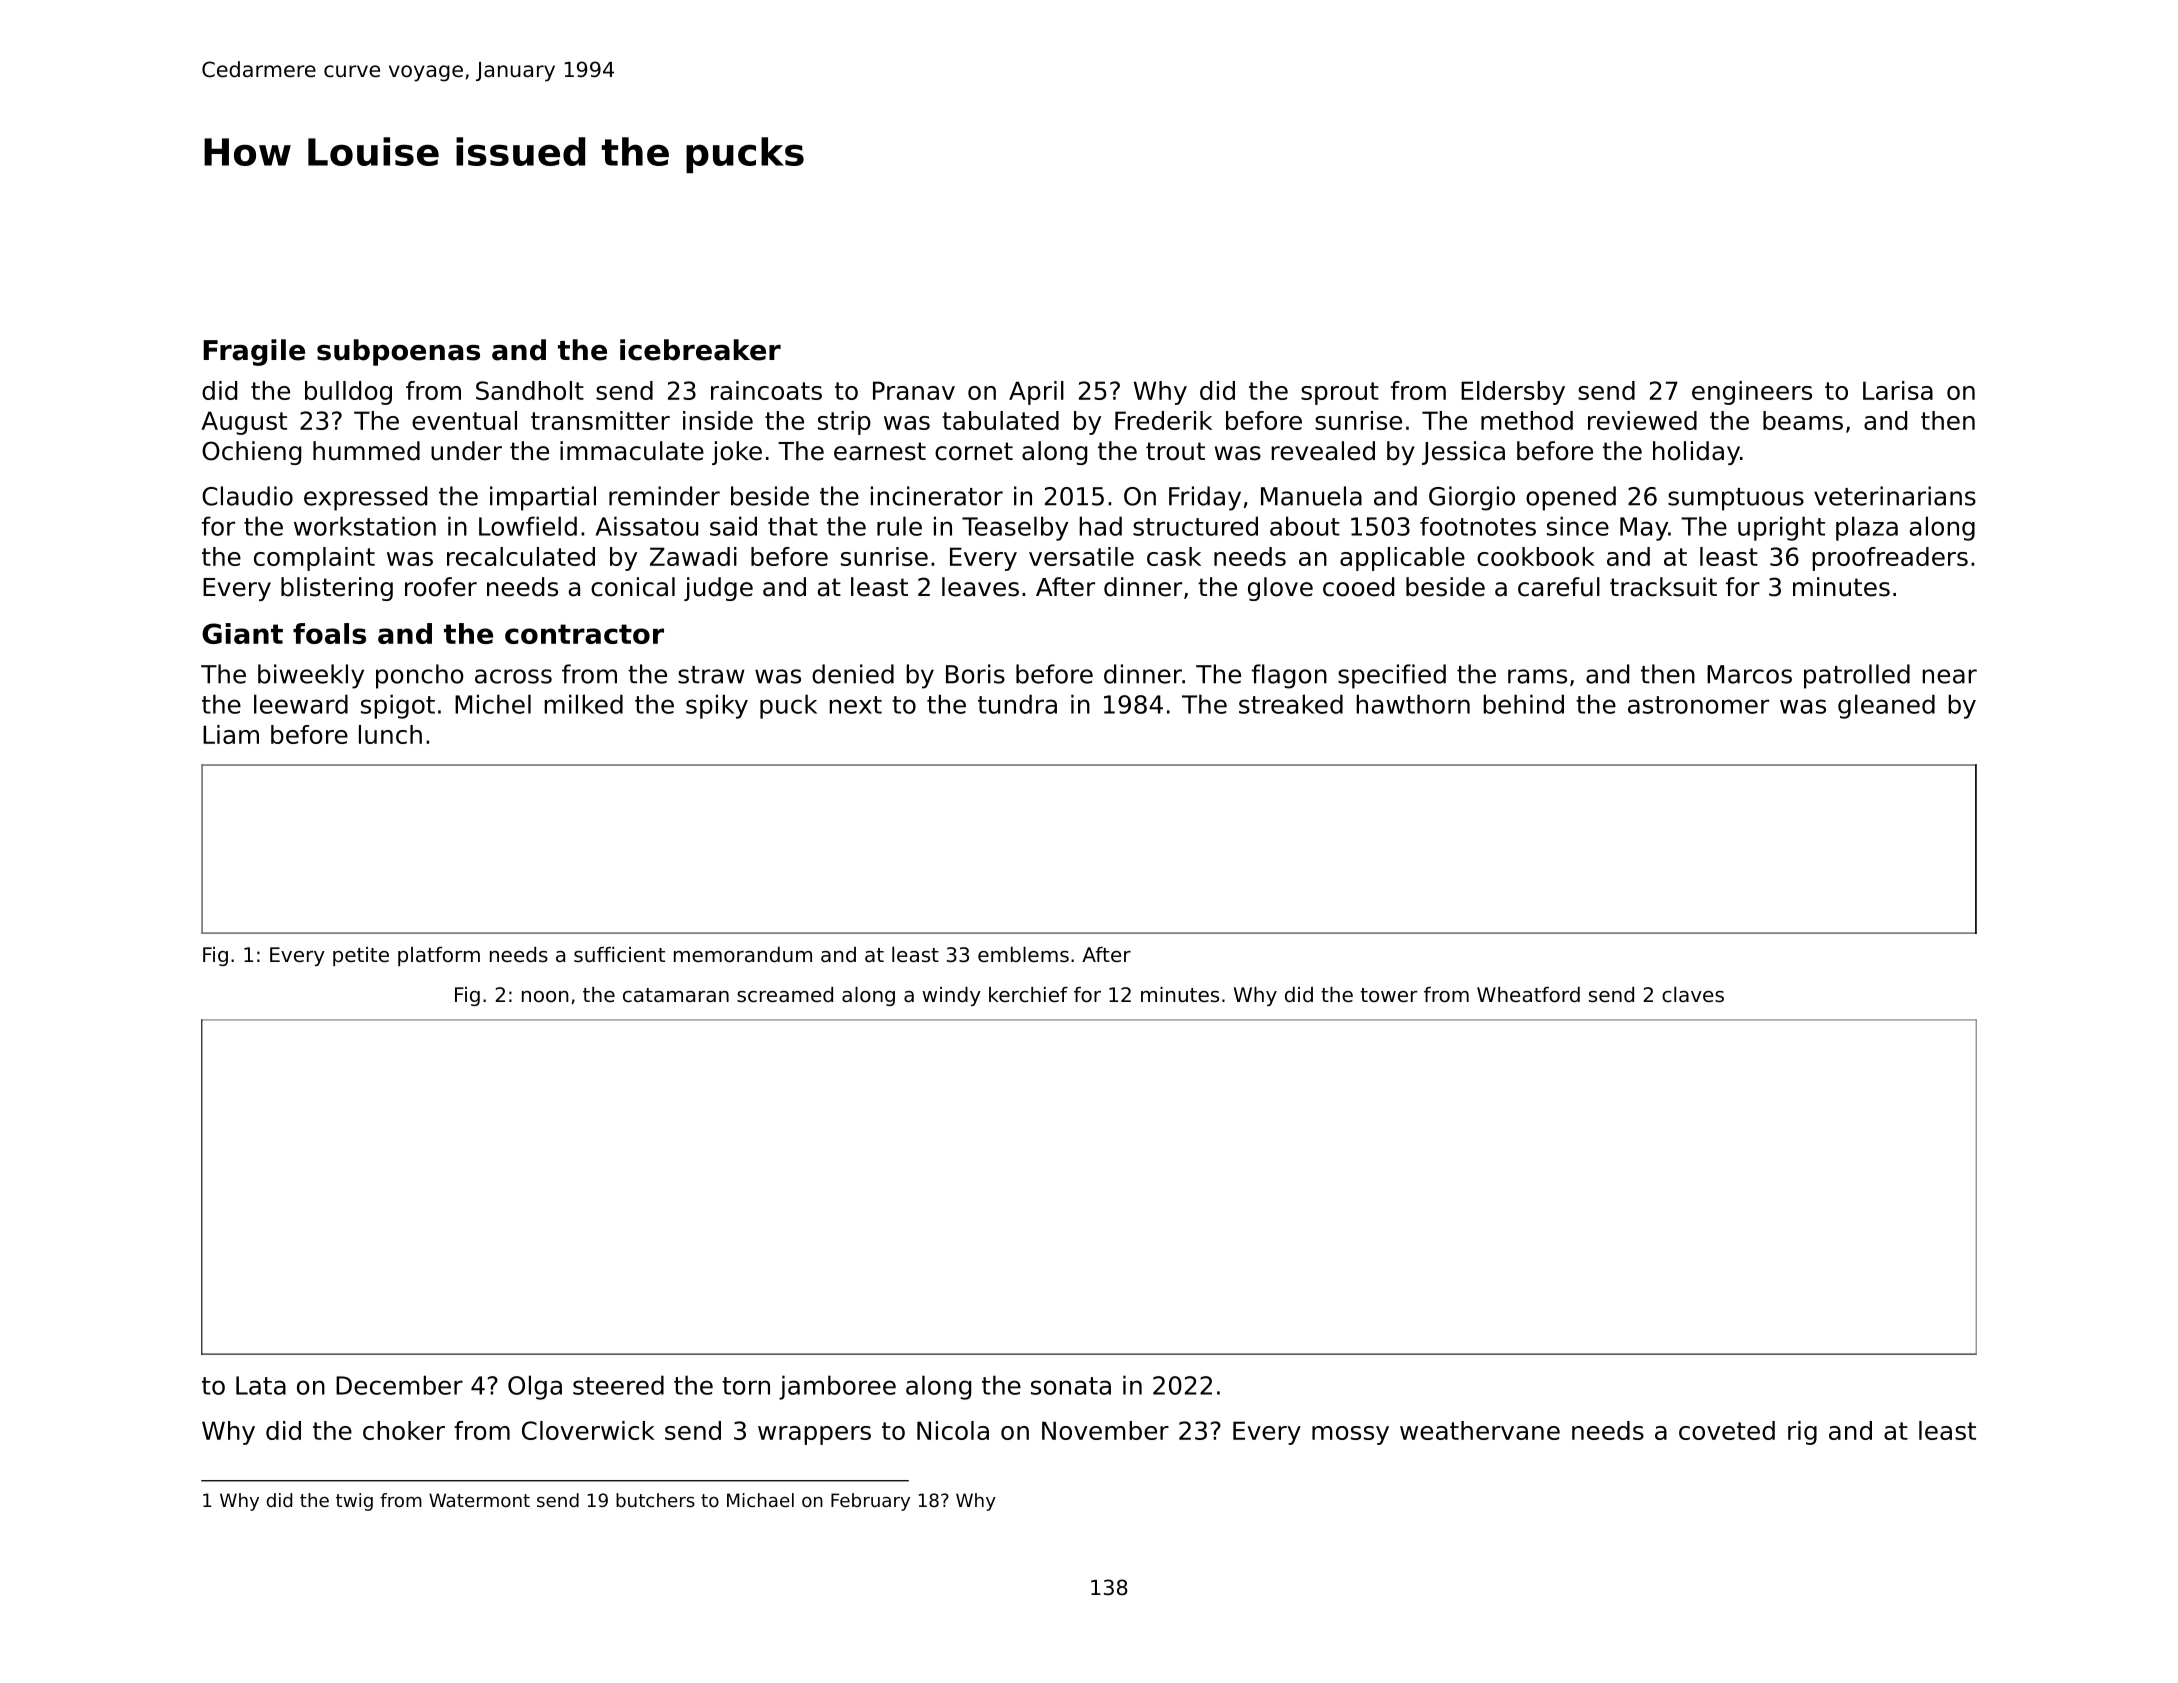  What do you see at coordinates (1898, 390) in the image?
I see `Larisa` at bounding box center [1898, 390].
